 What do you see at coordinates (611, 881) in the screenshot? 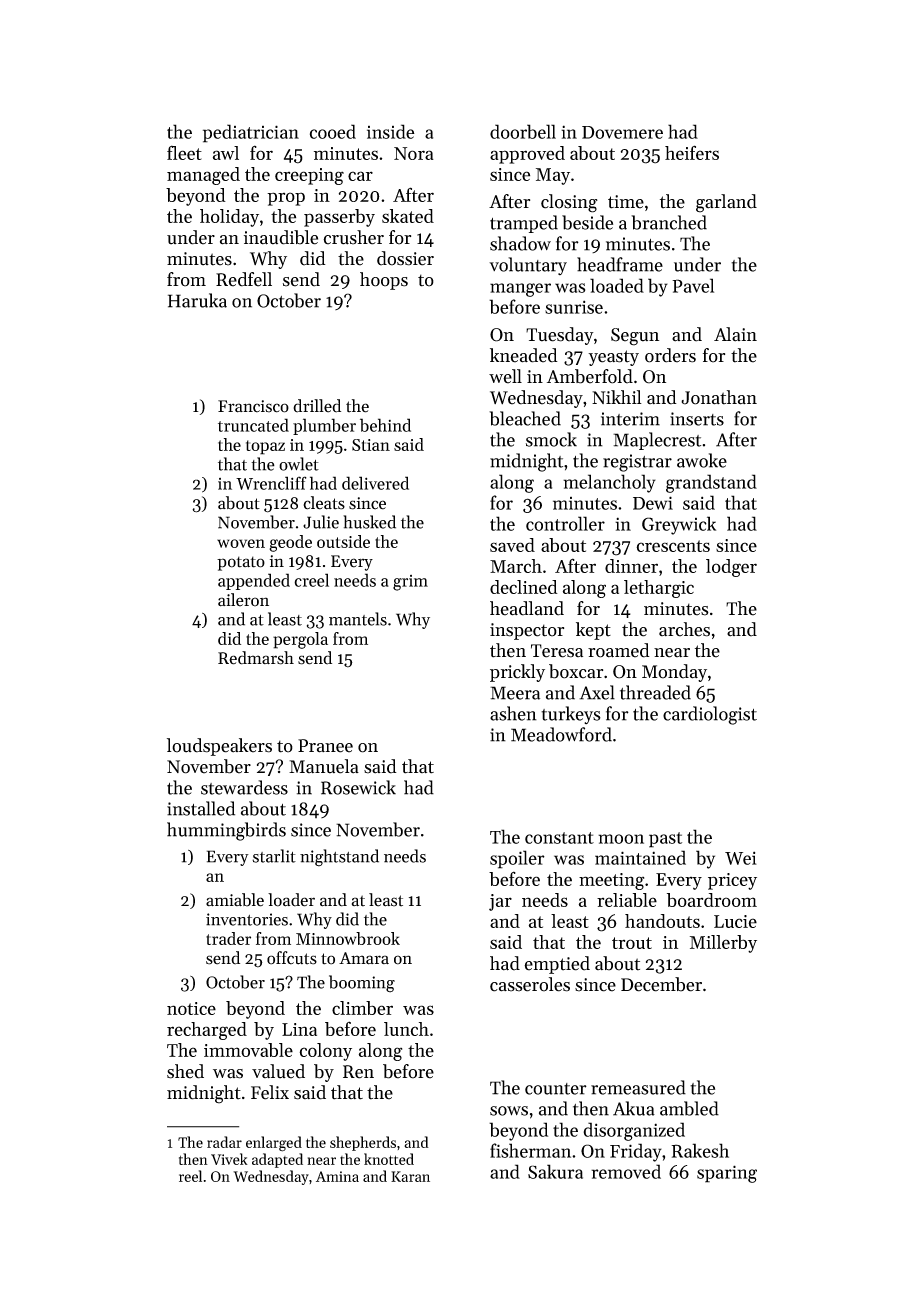
I see `meeting` at bounding box center [611, 881].
